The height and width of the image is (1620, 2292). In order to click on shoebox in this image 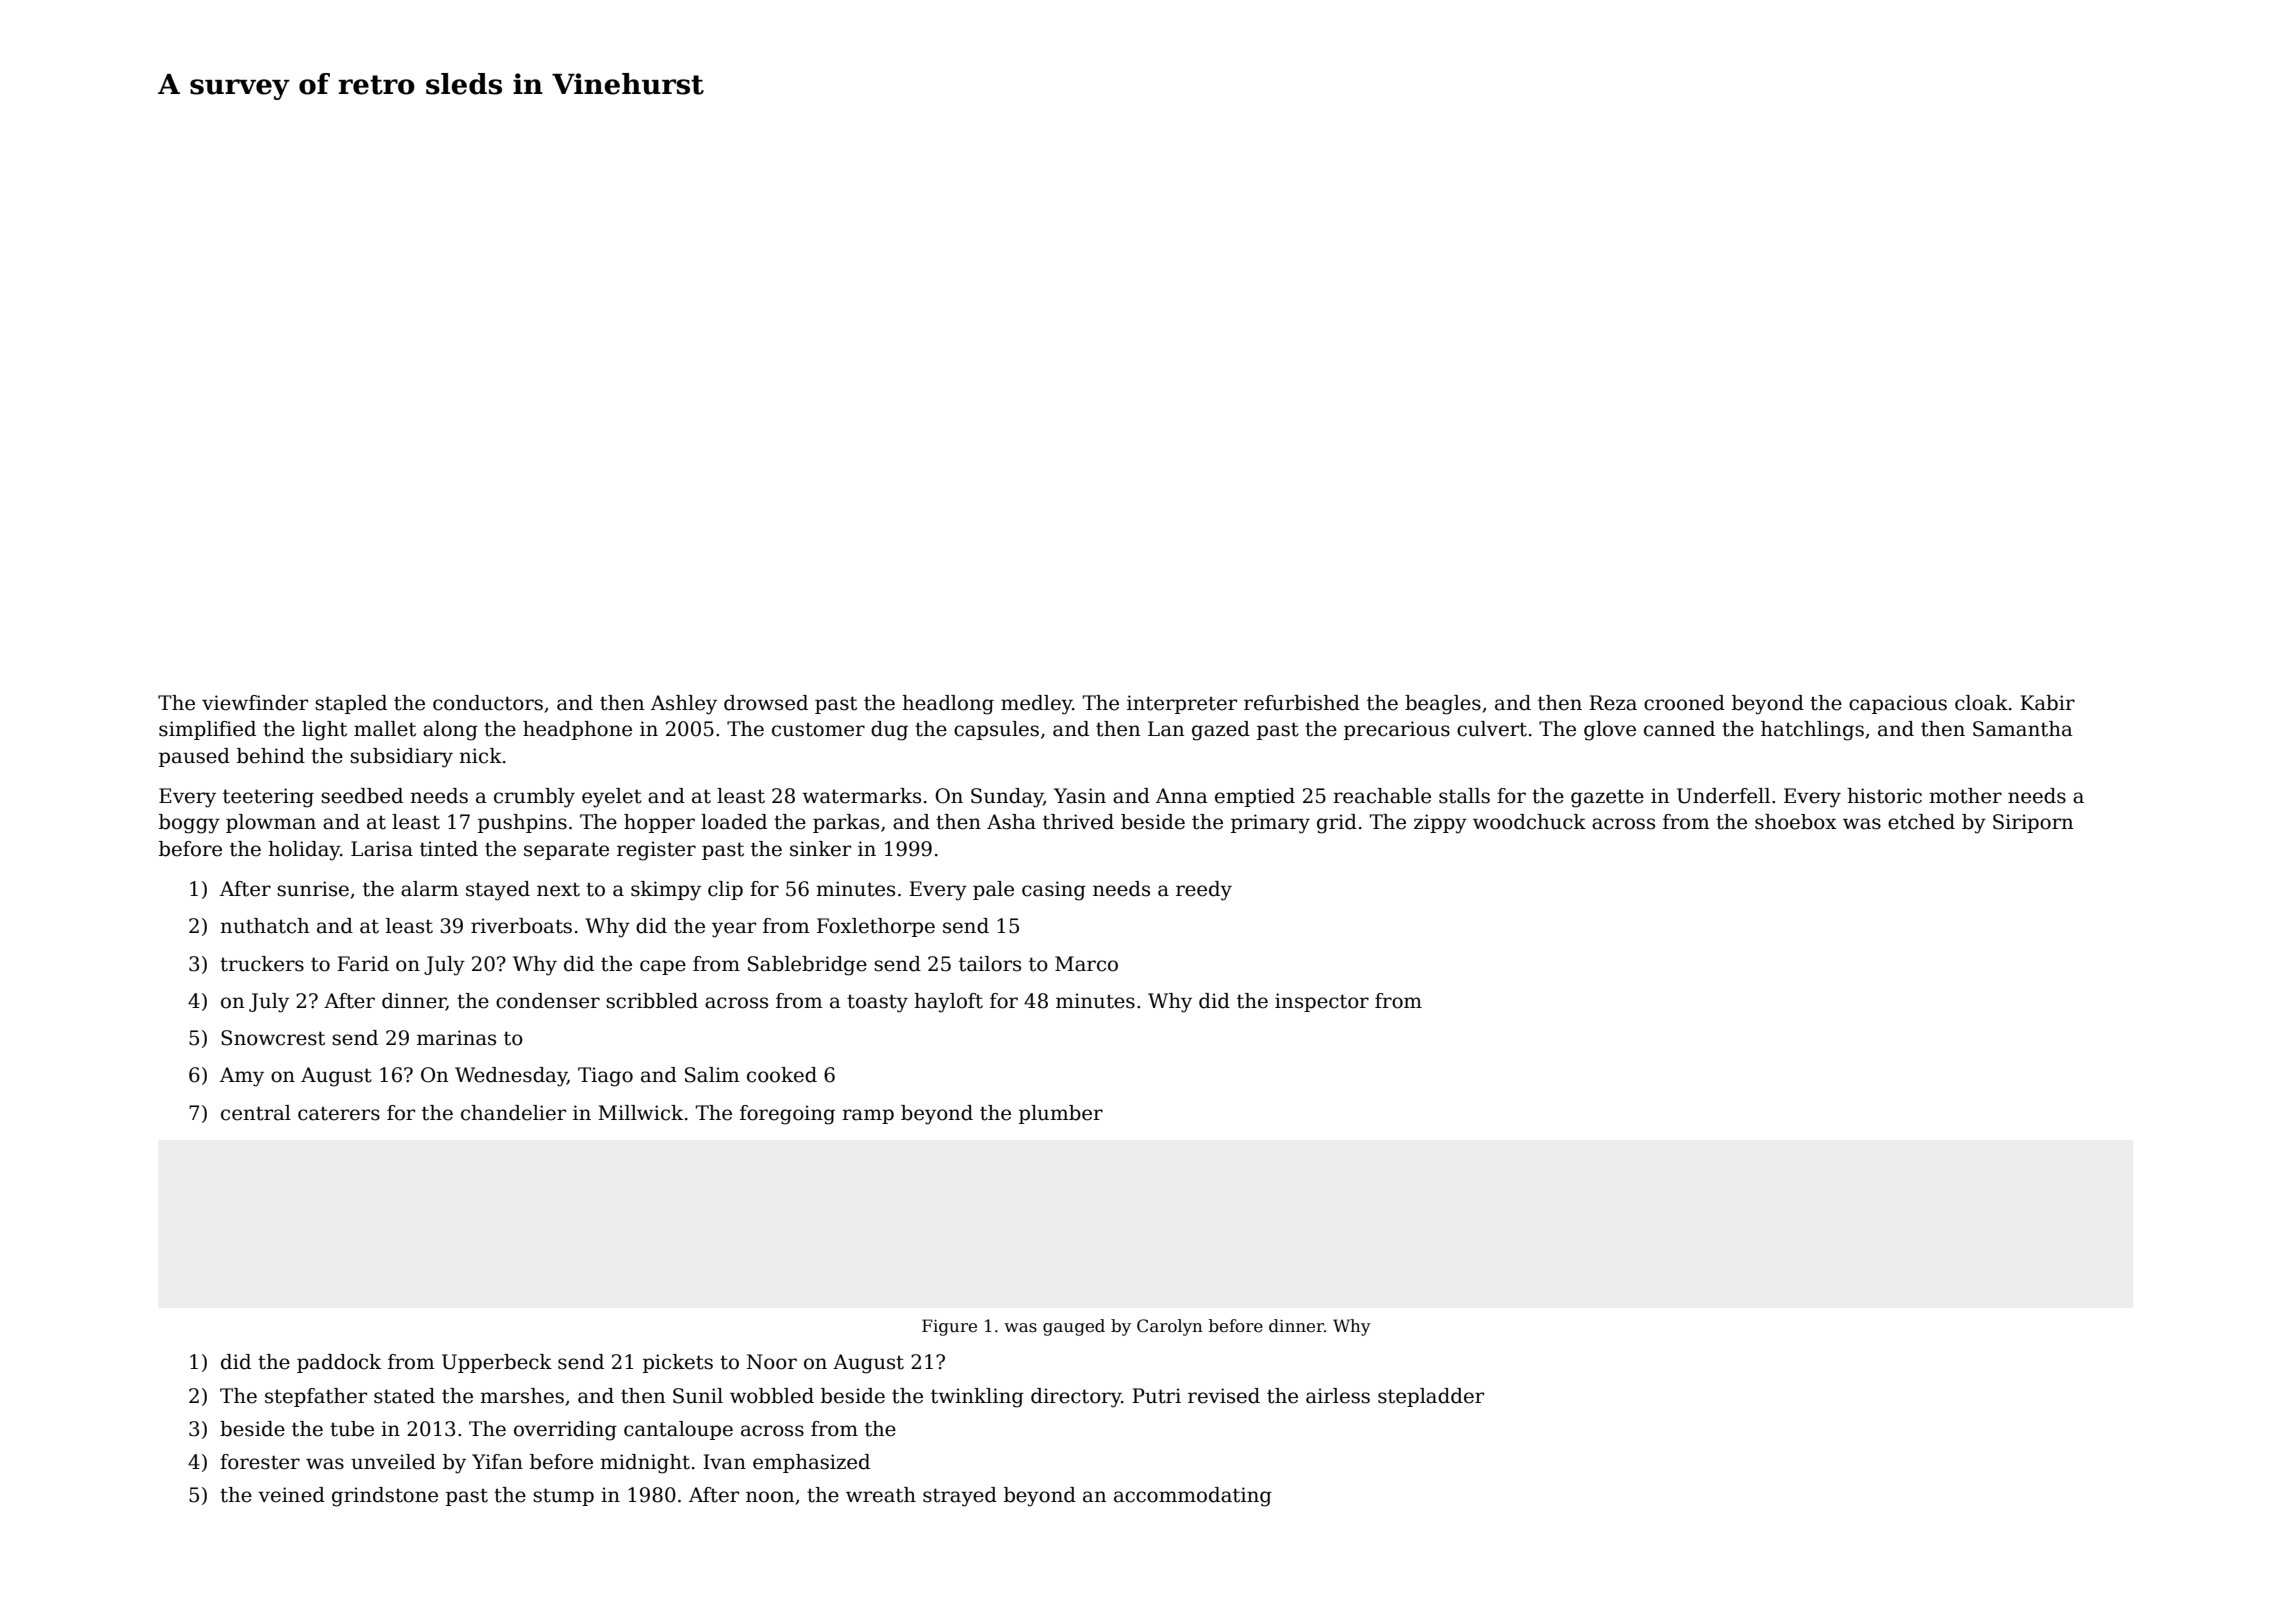, I will do `click(1796, 822)`.
